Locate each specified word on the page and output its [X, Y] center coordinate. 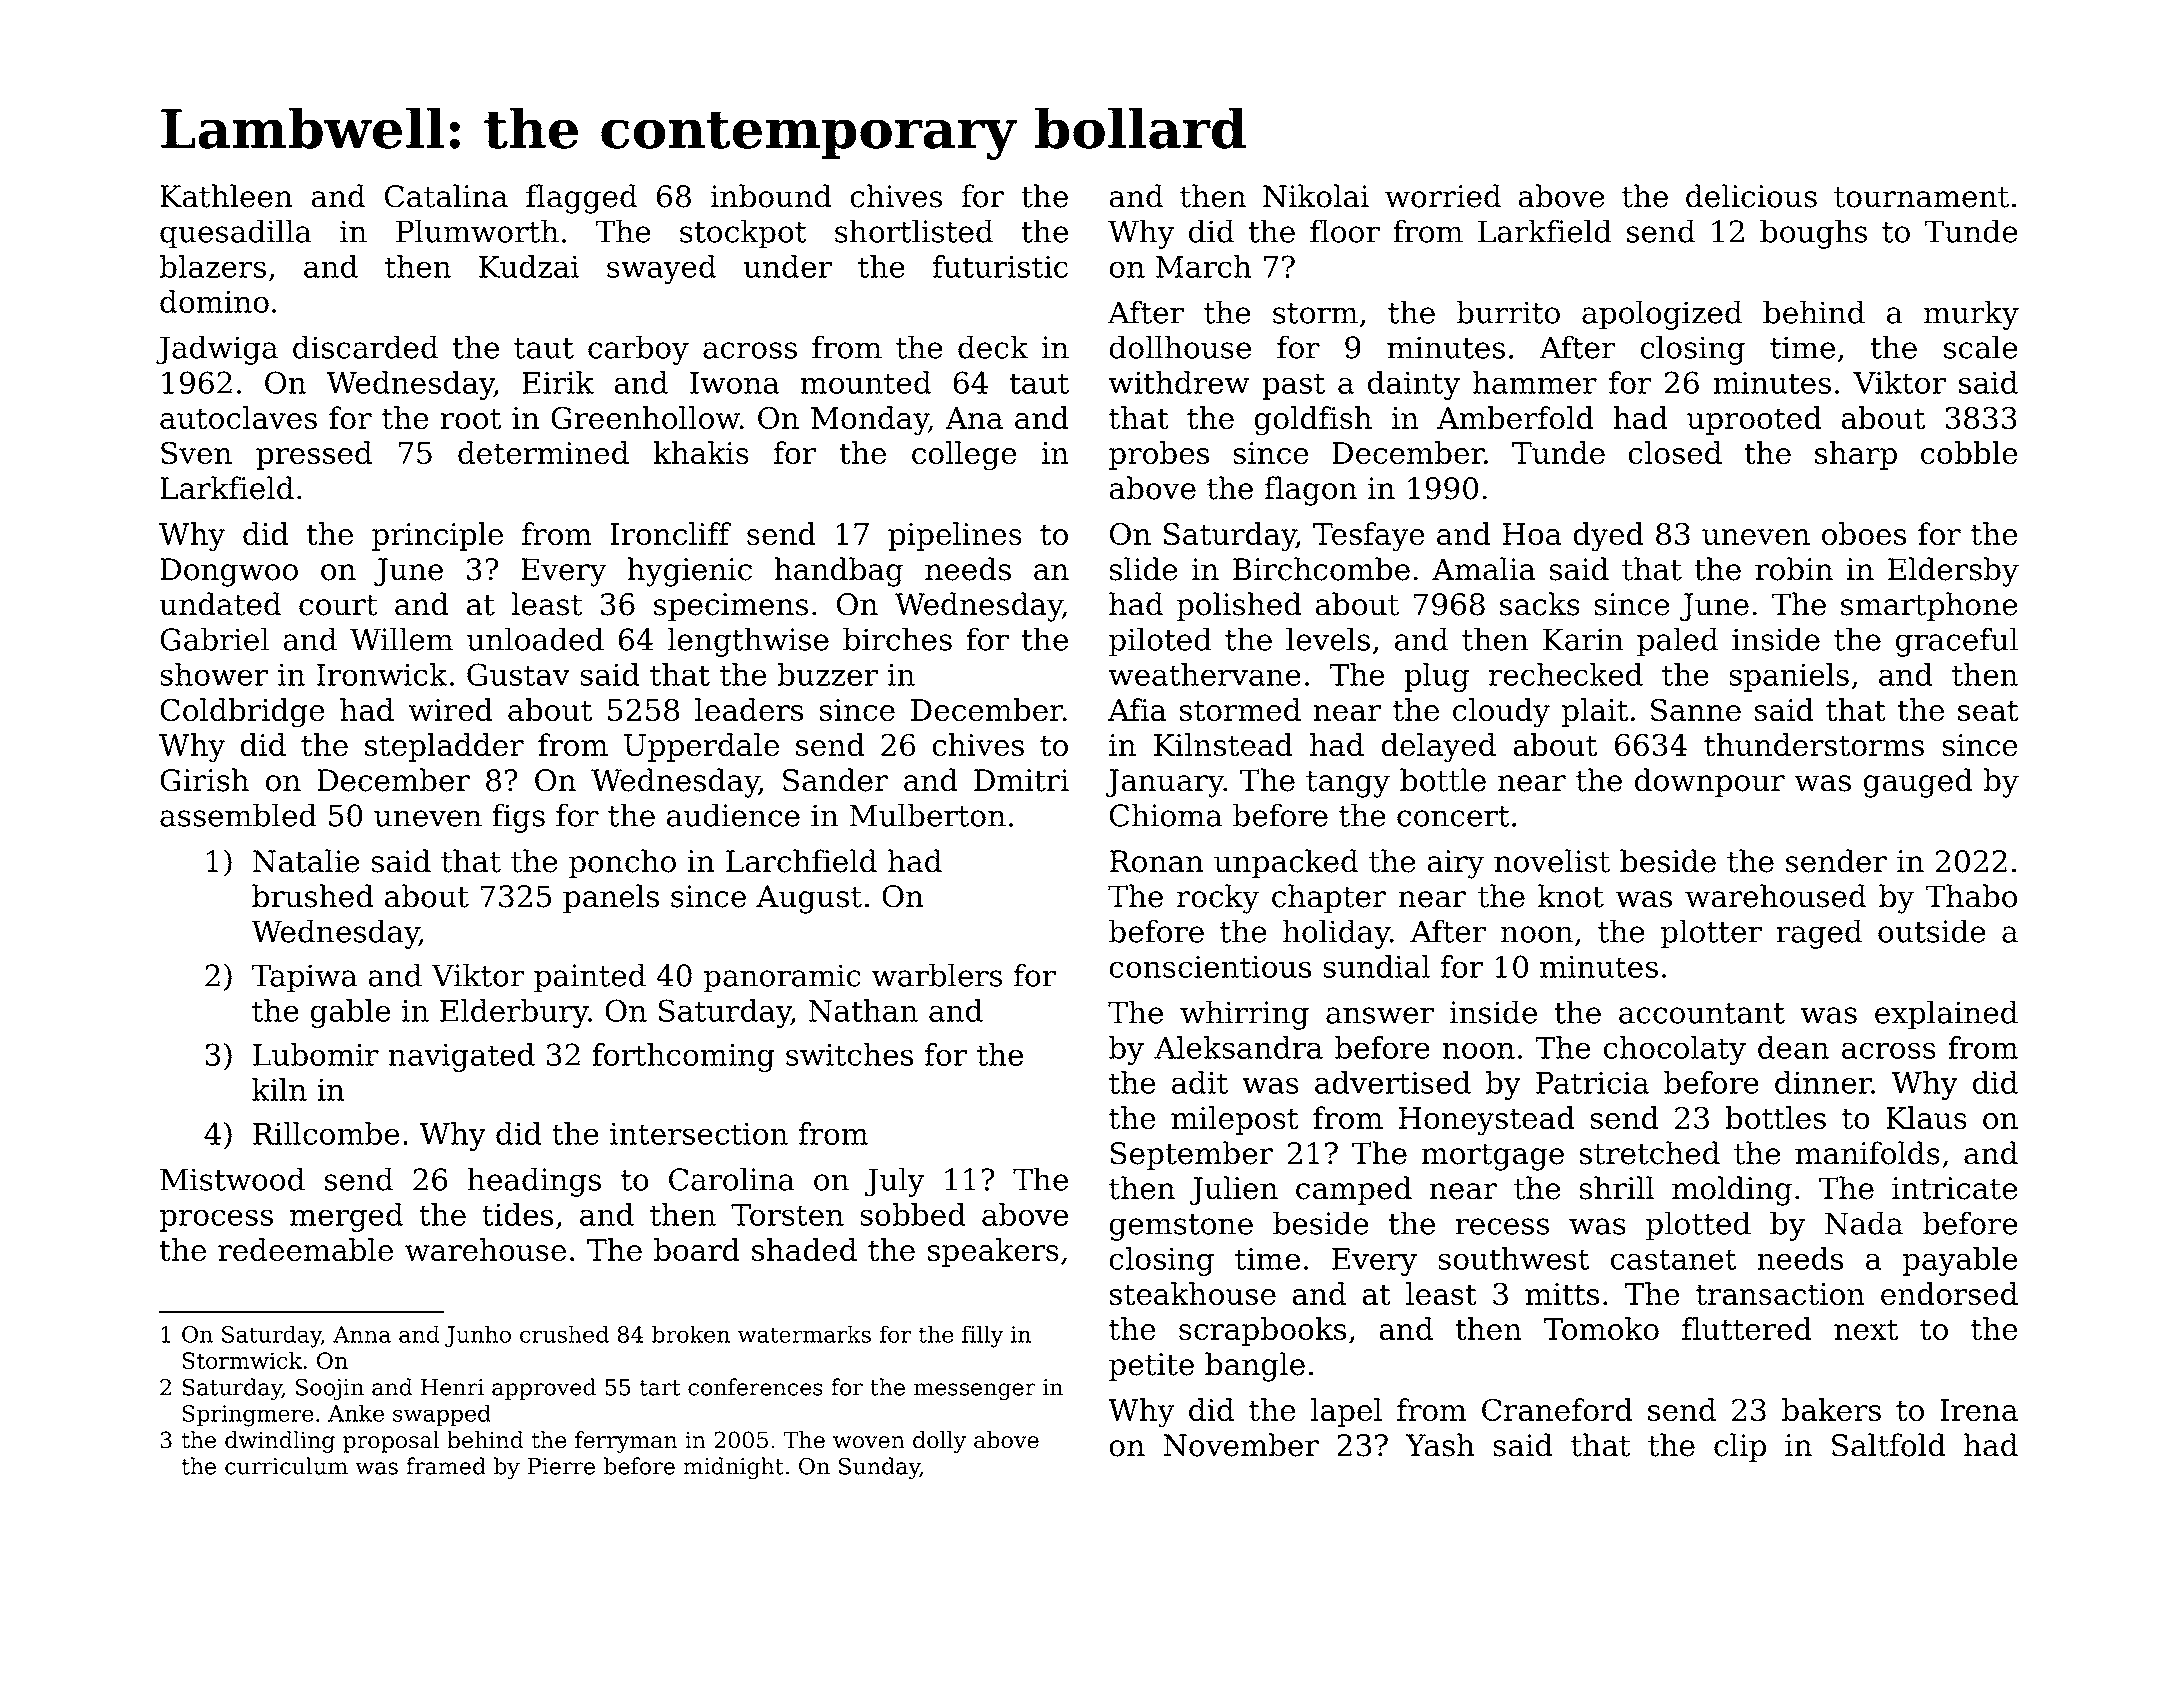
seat [1988, 710]
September [1191, 1156]
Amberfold [1515, 417]
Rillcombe [326, 1133]
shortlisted [914, 231]
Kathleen [226, 196]
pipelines [955, 536]
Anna [362, 1334]
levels [1328, 639]
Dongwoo [229, 572]
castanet [1674, 1259]
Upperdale [701, 747]
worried [1443, 196]
